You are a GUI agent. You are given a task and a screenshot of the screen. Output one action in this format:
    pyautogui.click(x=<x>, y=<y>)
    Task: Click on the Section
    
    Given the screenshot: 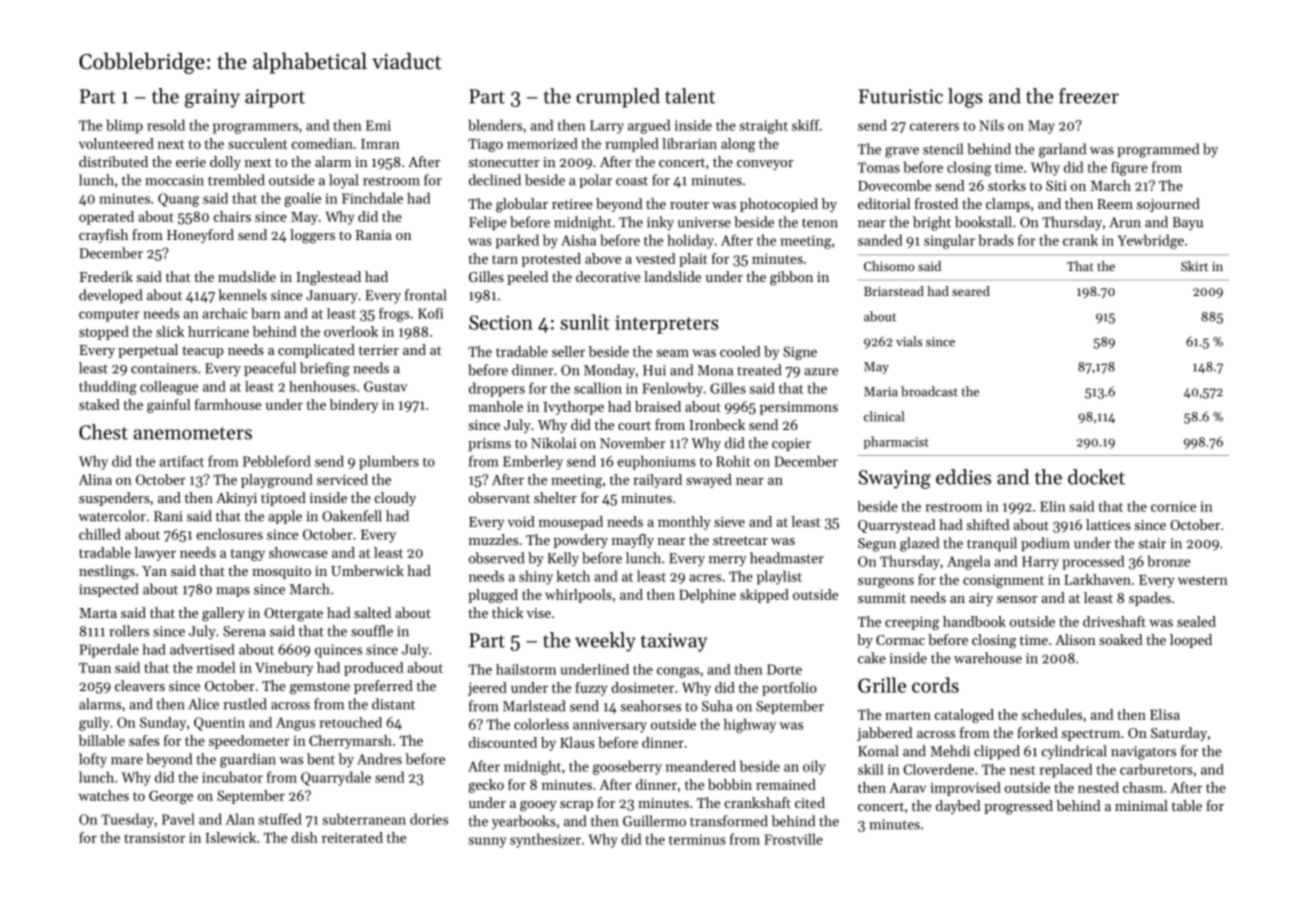 What is the action you would take?
    pyautogui.click(x=501, y=322)
